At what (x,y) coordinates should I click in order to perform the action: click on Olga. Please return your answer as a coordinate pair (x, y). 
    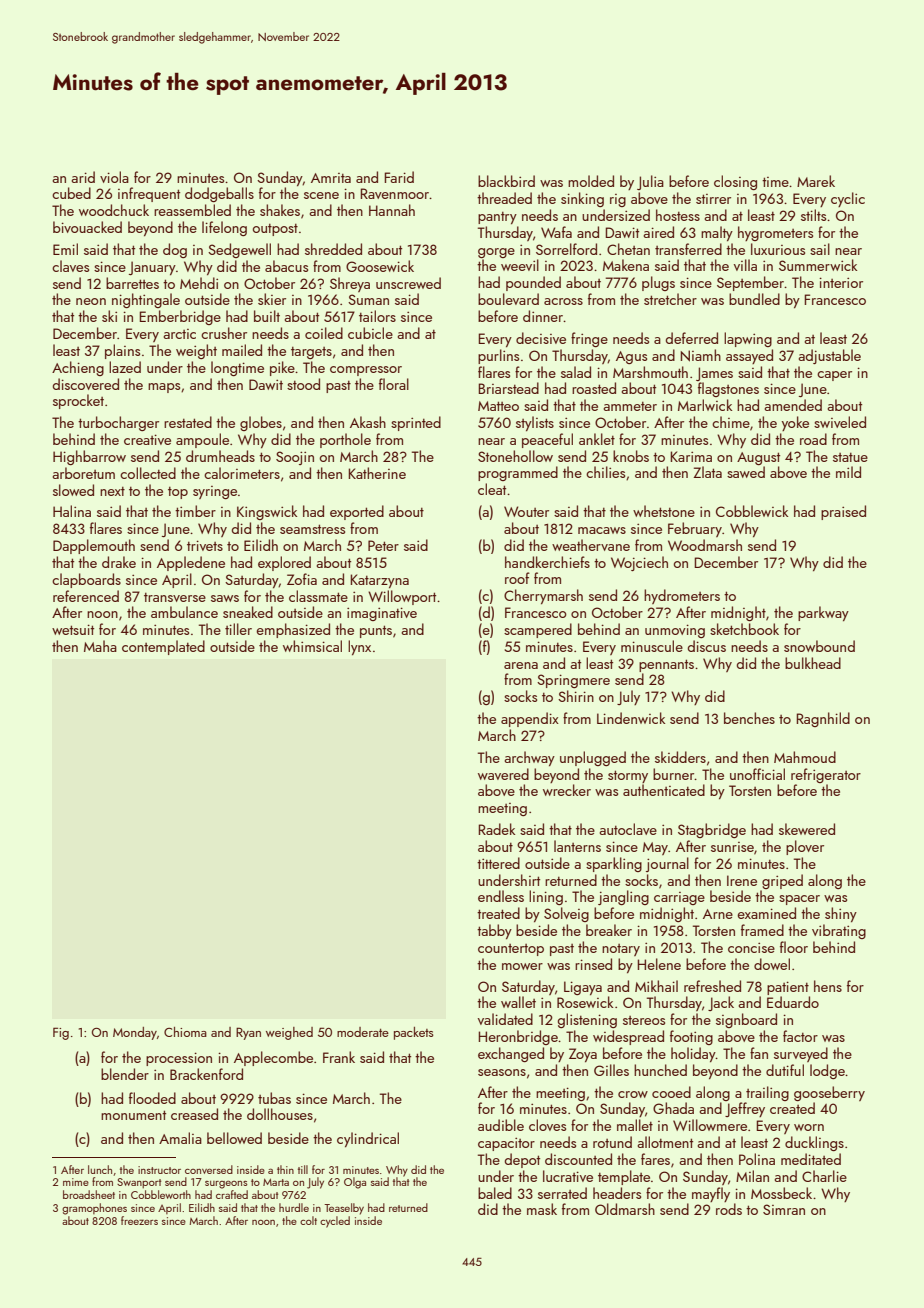
    Looking at the image, I should click on (355, 1183).
